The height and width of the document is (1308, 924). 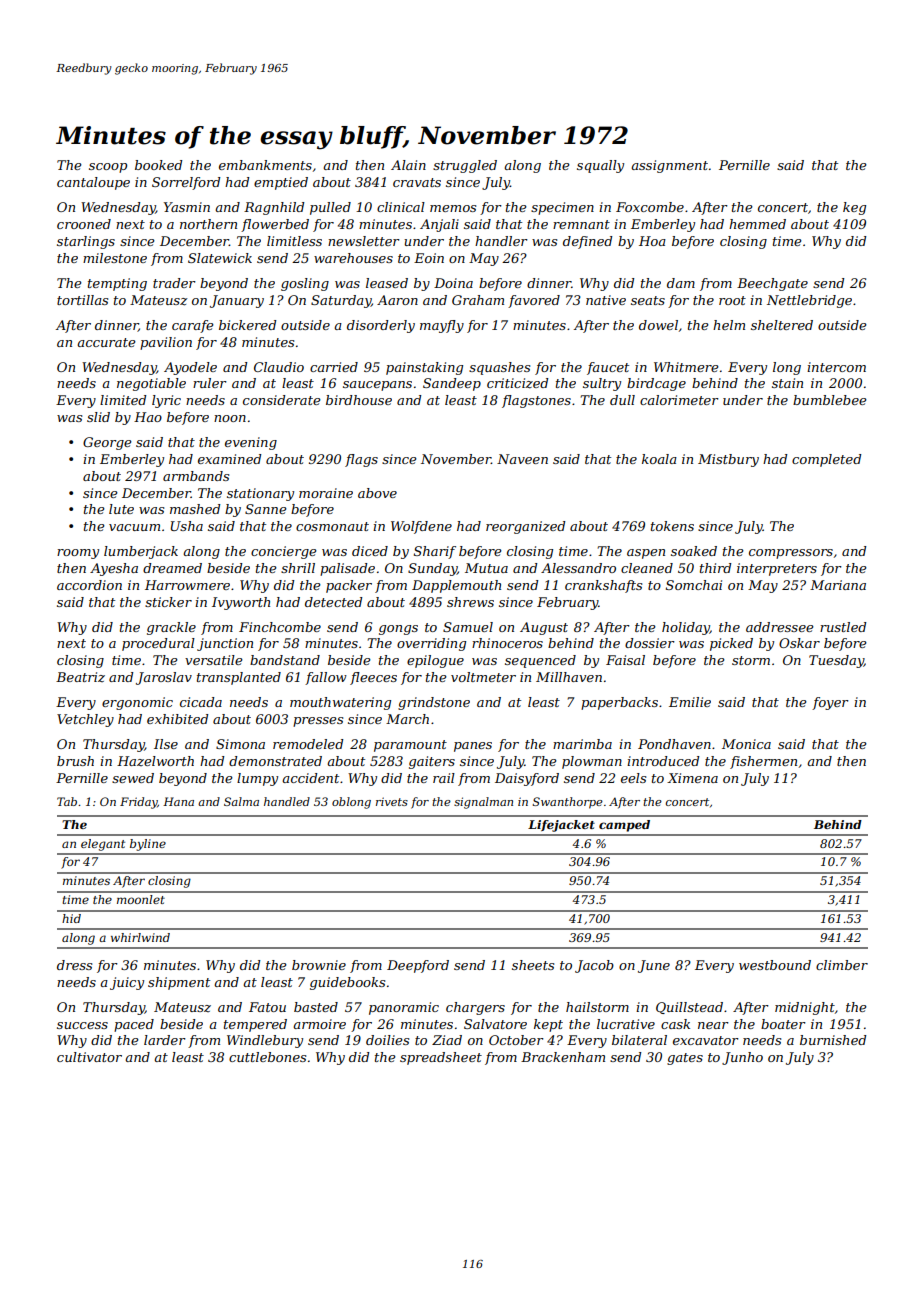 I want to click on whirlwind, so click(x=140, y=937).
